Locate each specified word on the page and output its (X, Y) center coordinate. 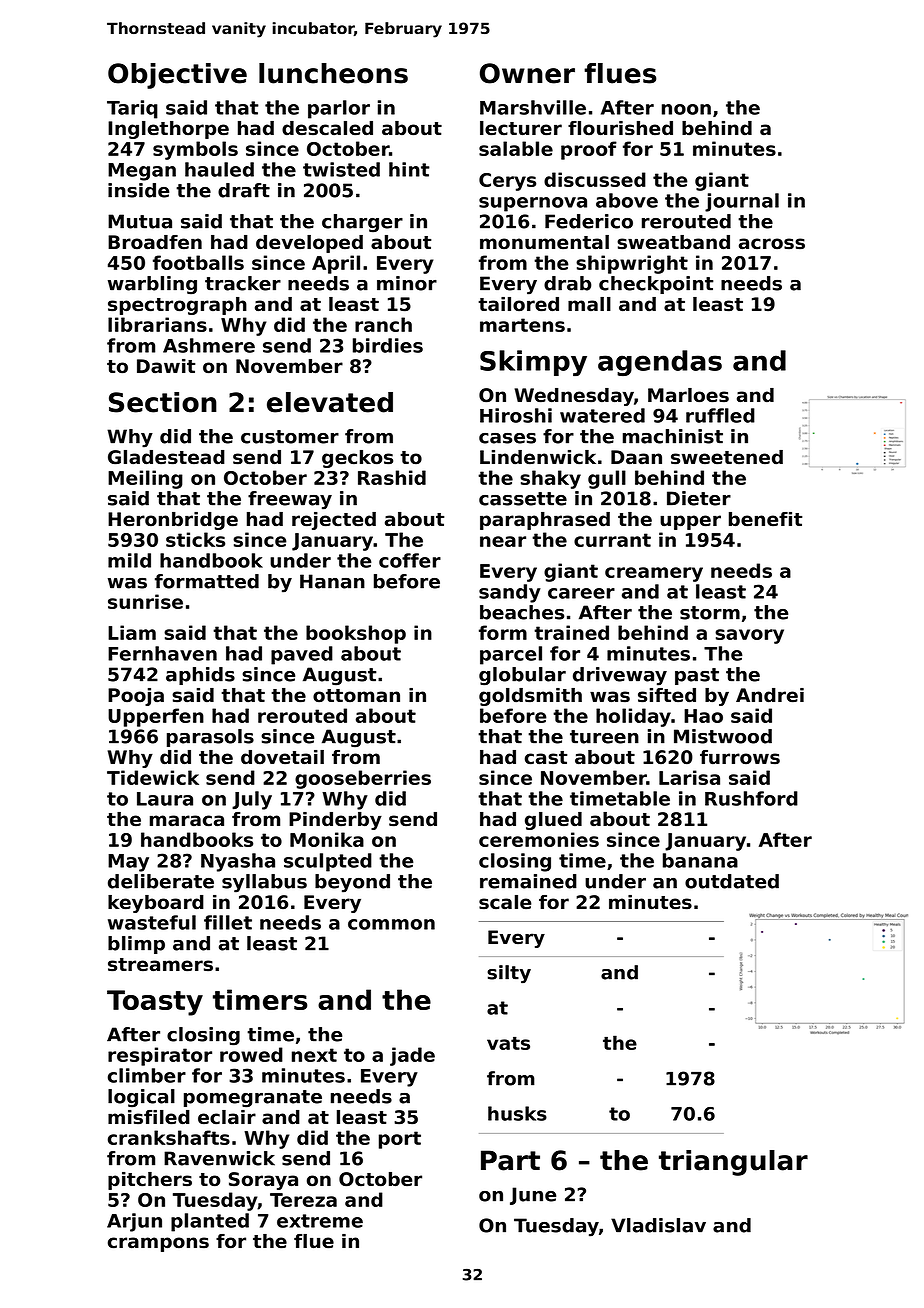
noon (686, 109)
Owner (527, 73)
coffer (410, 560)
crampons (158, 1244)
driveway (620, 676)
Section (163, 402)
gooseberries (363, 779)
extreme (320, 1221)
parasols (210, 738)
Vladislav (658, 1225)
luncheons (333, 73)
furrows (740, 757)
